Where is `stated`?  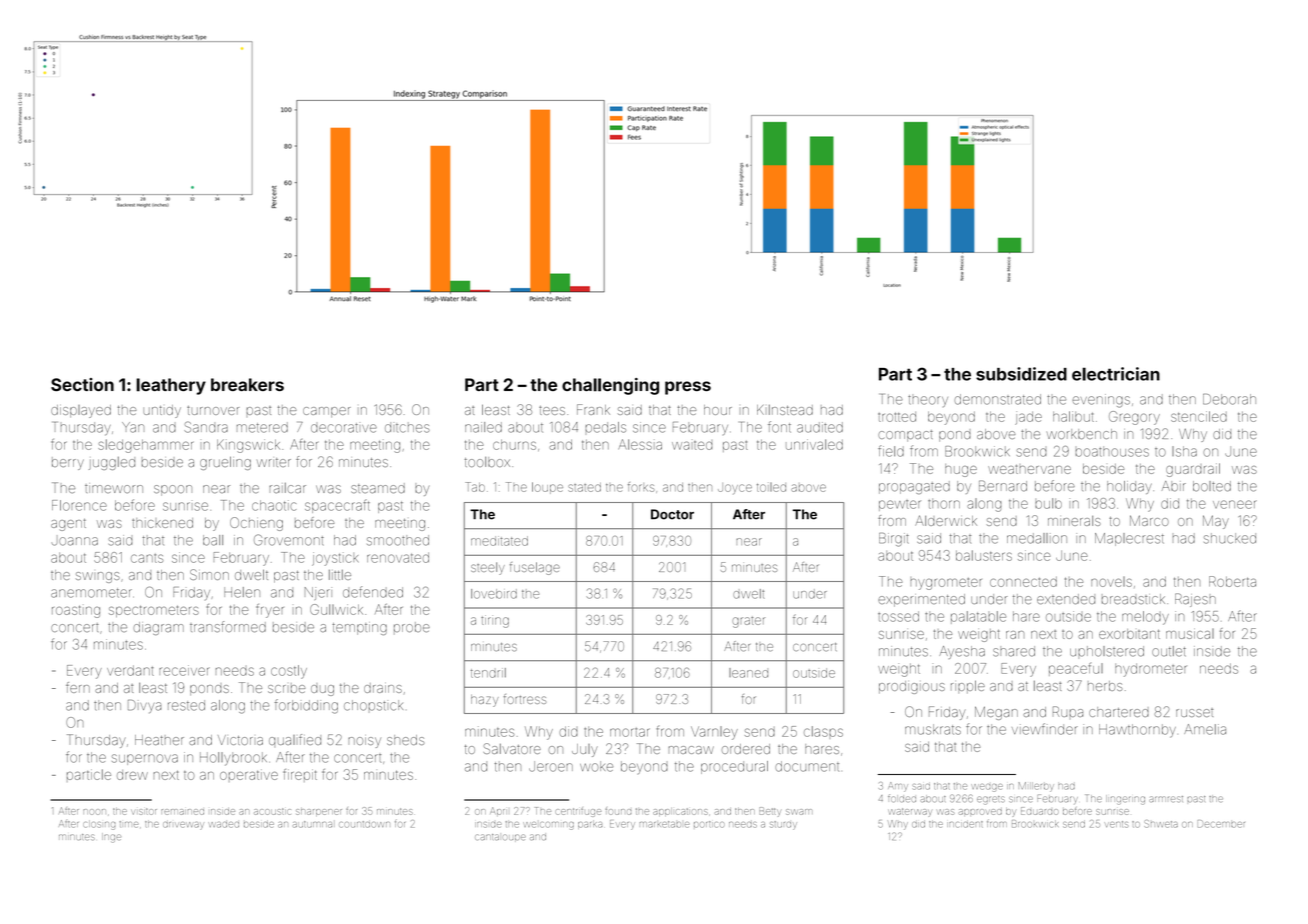
stated is located at coordinates (584, 487).
